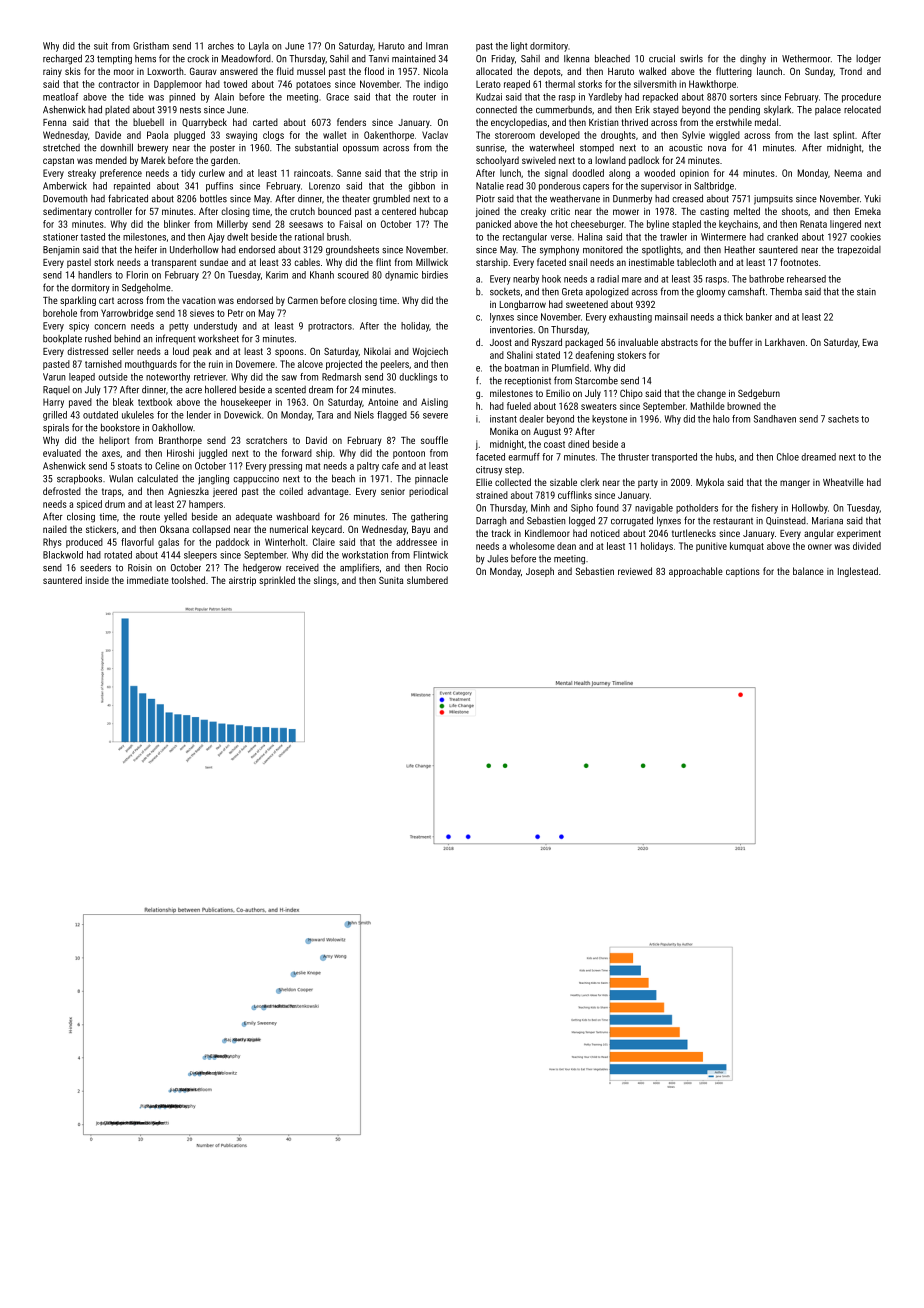 The width and height of the screenshot is (924, 1308). What do you see at coordinates (155, 402) in the screenshot?
I see `textbook` at bounding box center [155, 402].
